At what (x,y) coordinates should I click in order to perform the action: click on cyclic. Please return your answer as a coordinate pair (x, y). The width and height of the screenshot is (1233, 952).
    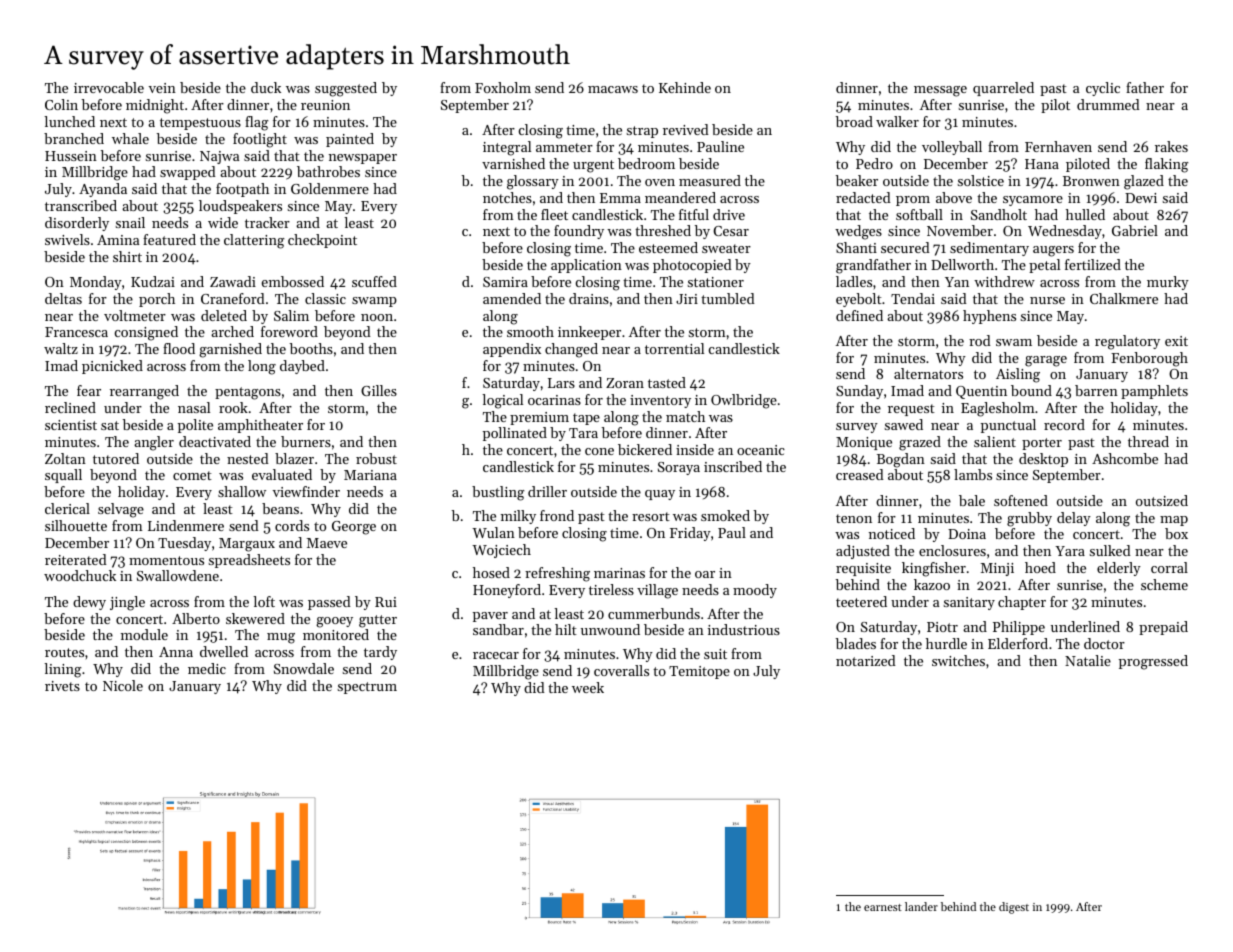
    Looking at the image, I should click on (1103, 89).
